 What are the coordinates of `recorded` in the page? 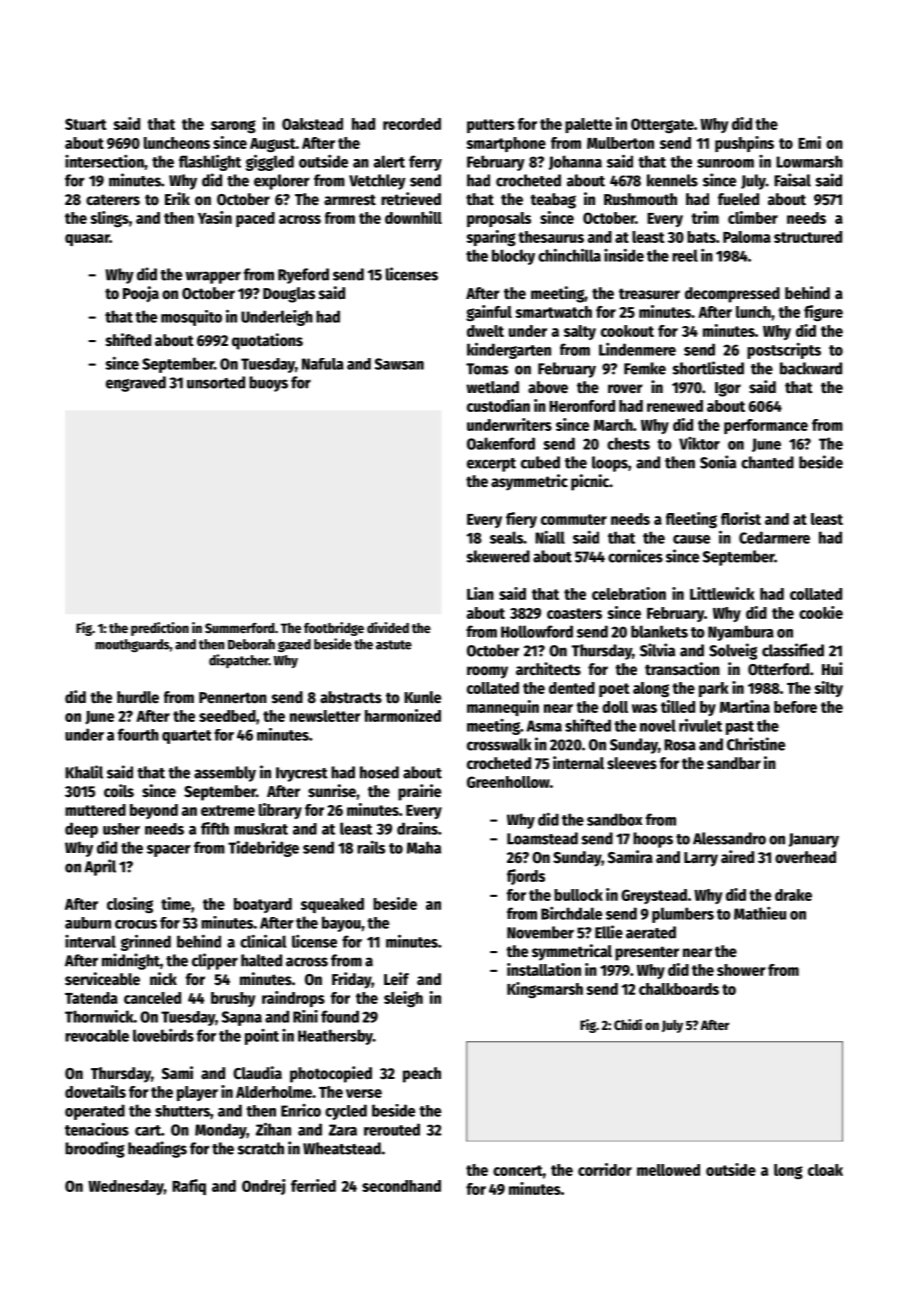 It's located at (412, 124).
